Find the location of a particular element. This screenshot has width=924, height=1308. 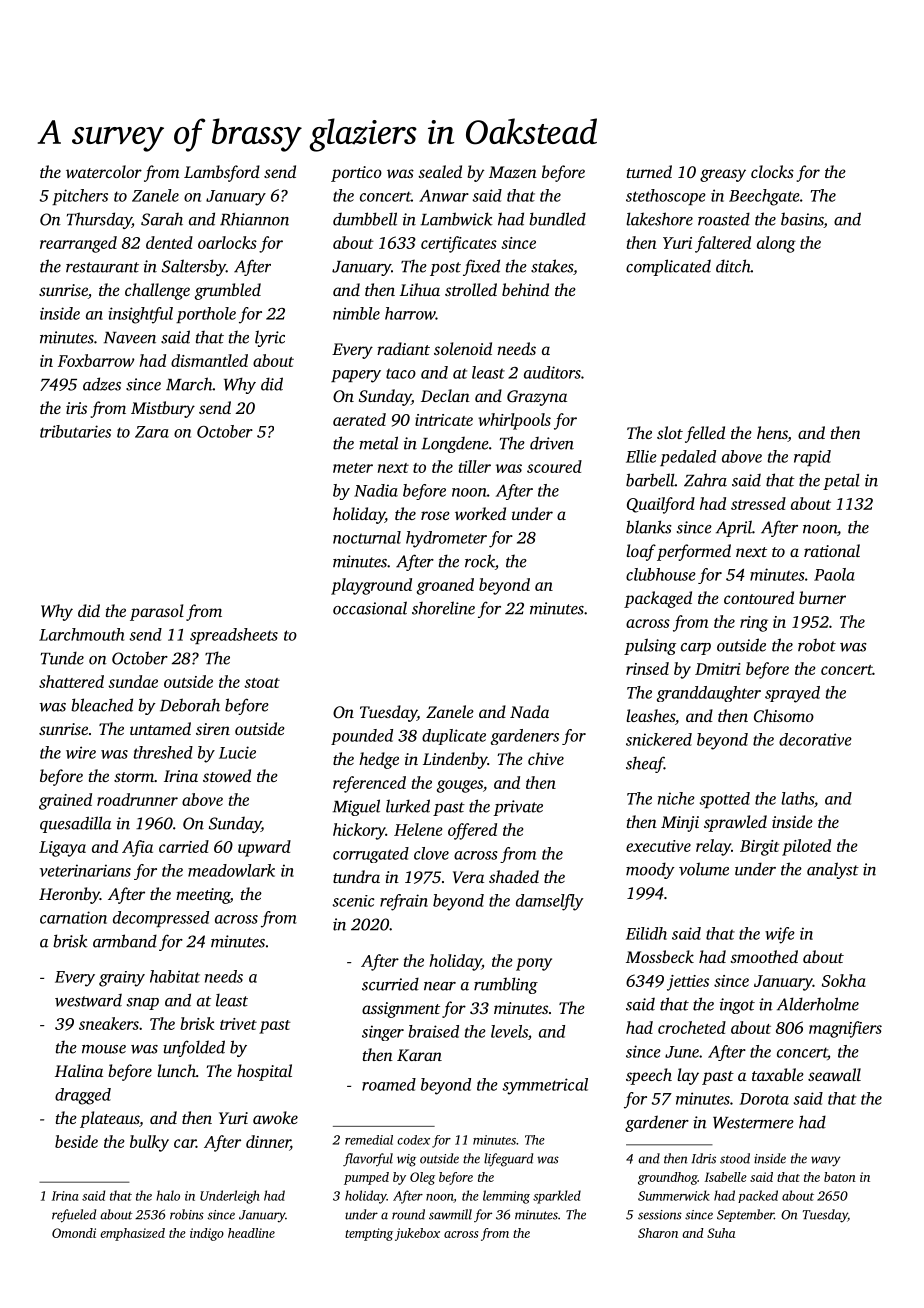

Omondi is located at coordinates (74, 1233).
